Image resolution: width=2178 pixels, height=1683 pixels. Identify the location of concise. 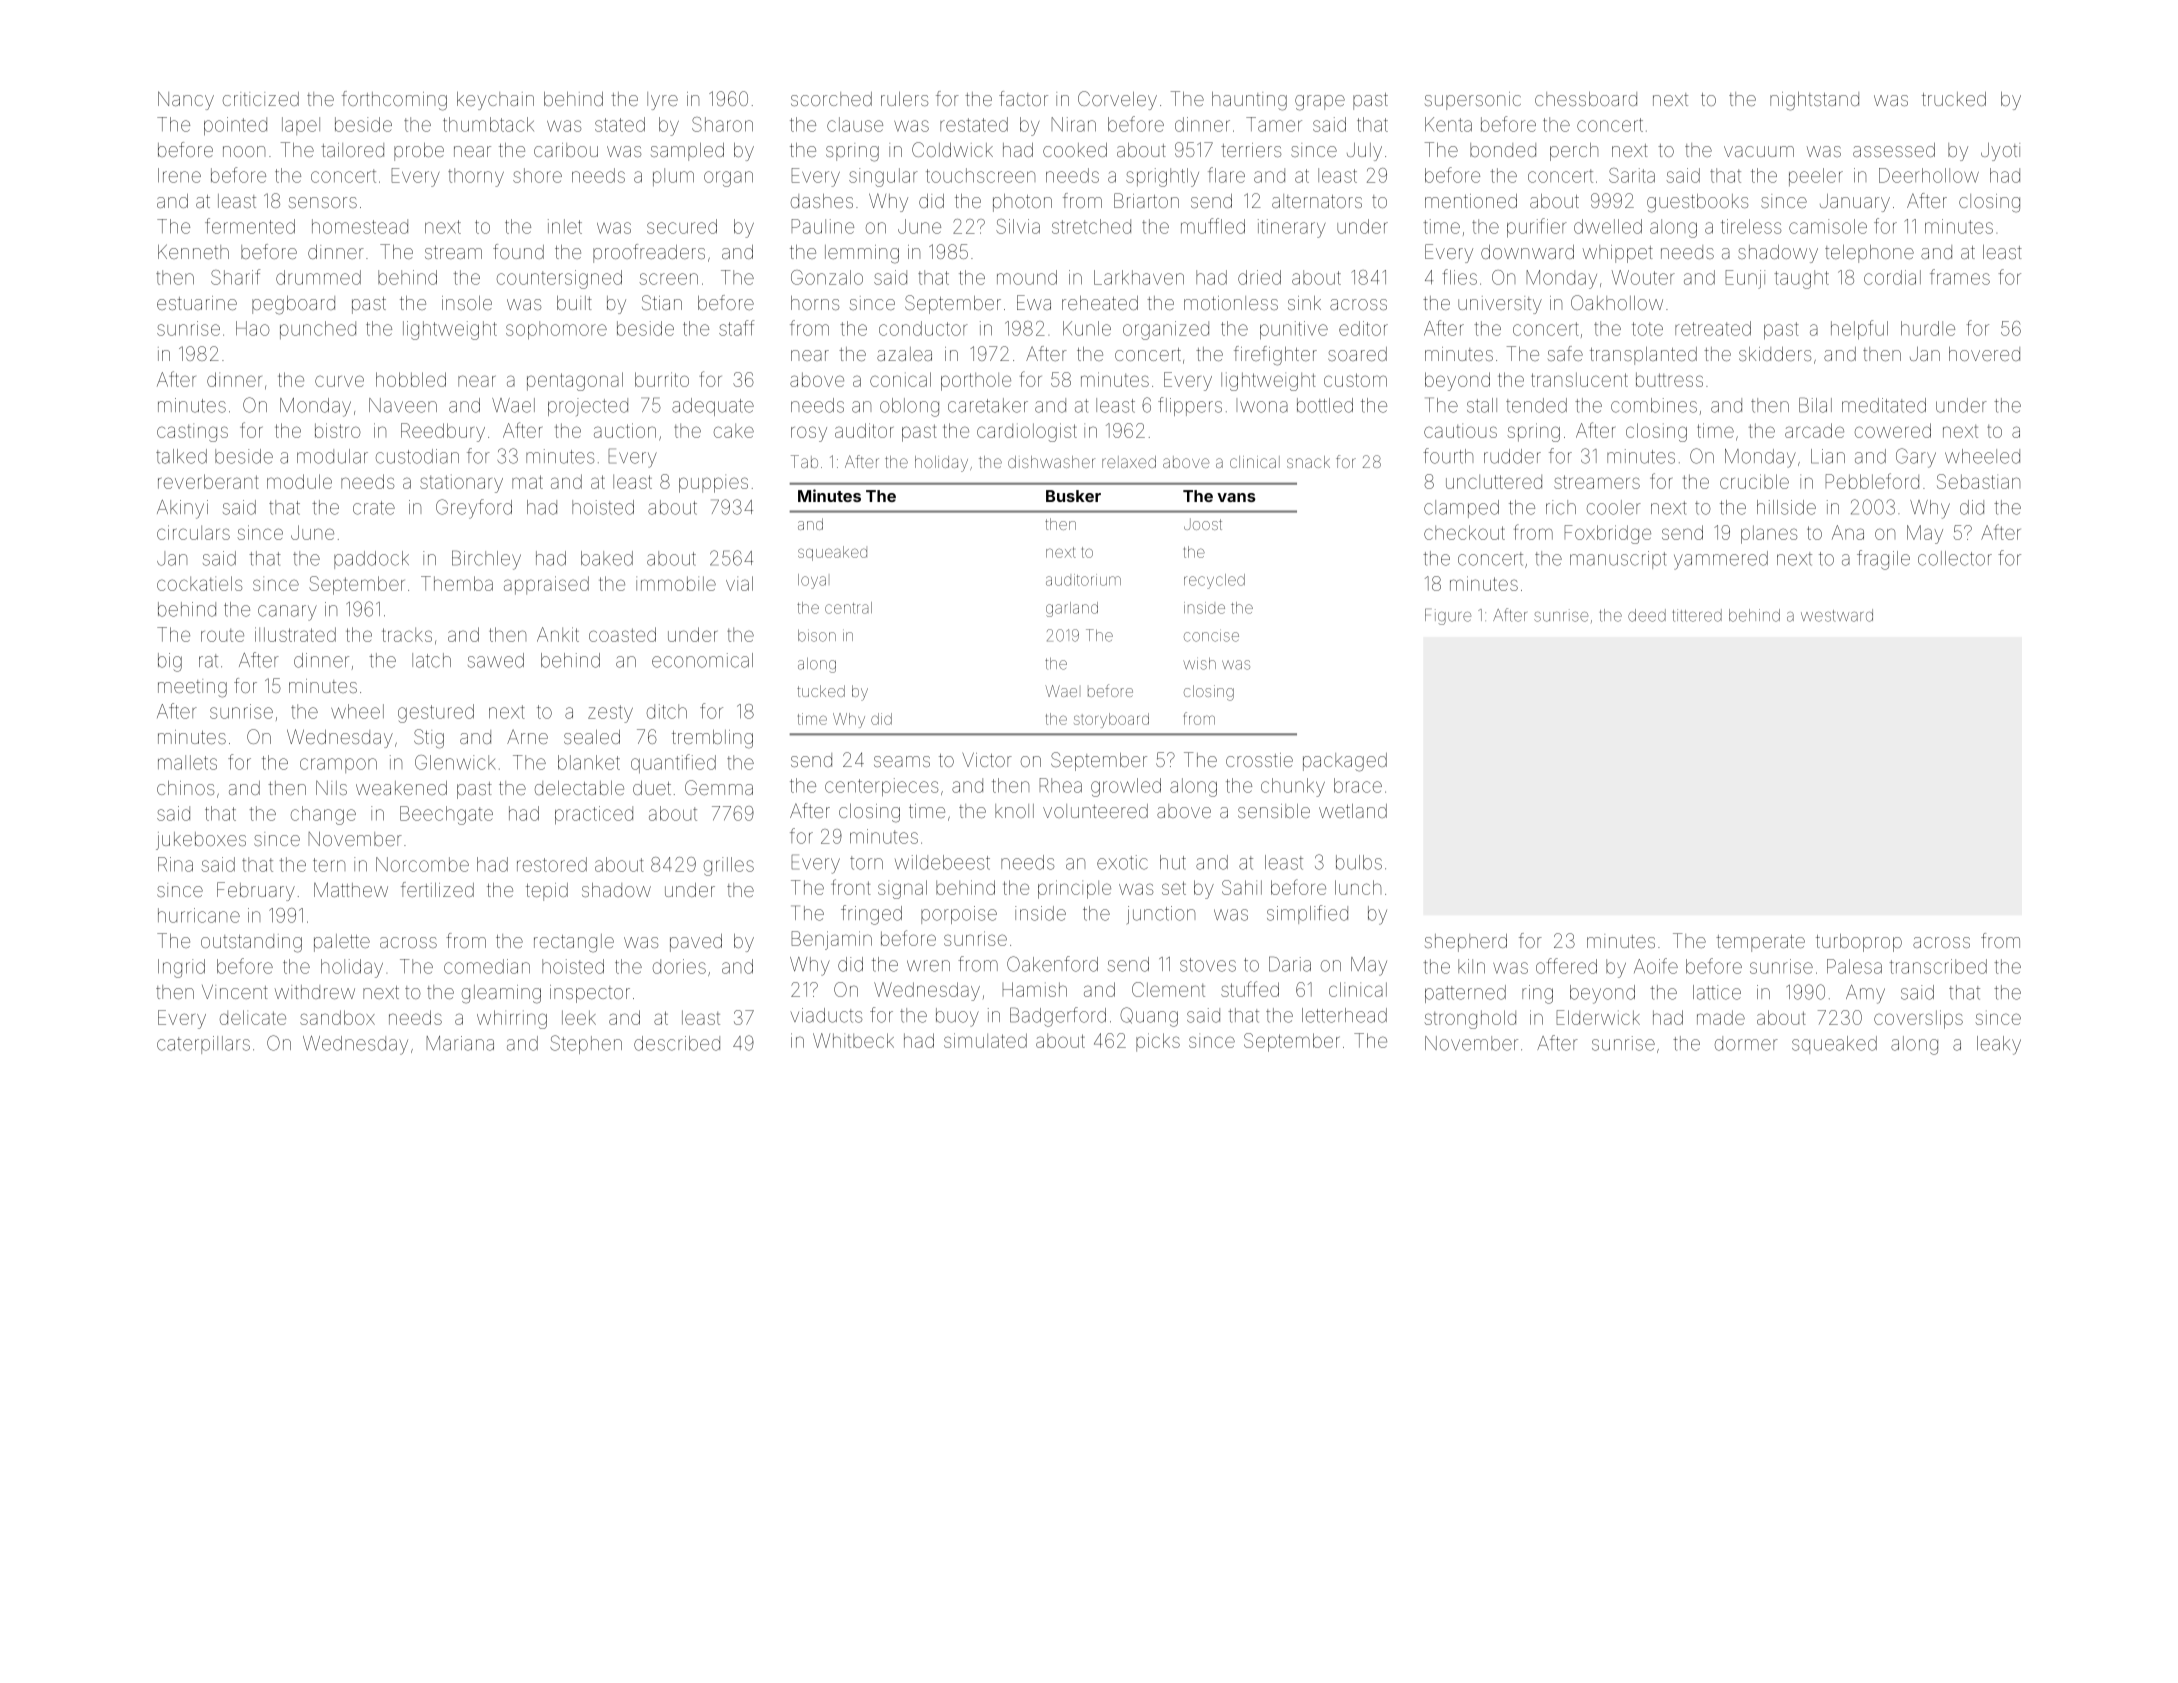
(1211, 637).
